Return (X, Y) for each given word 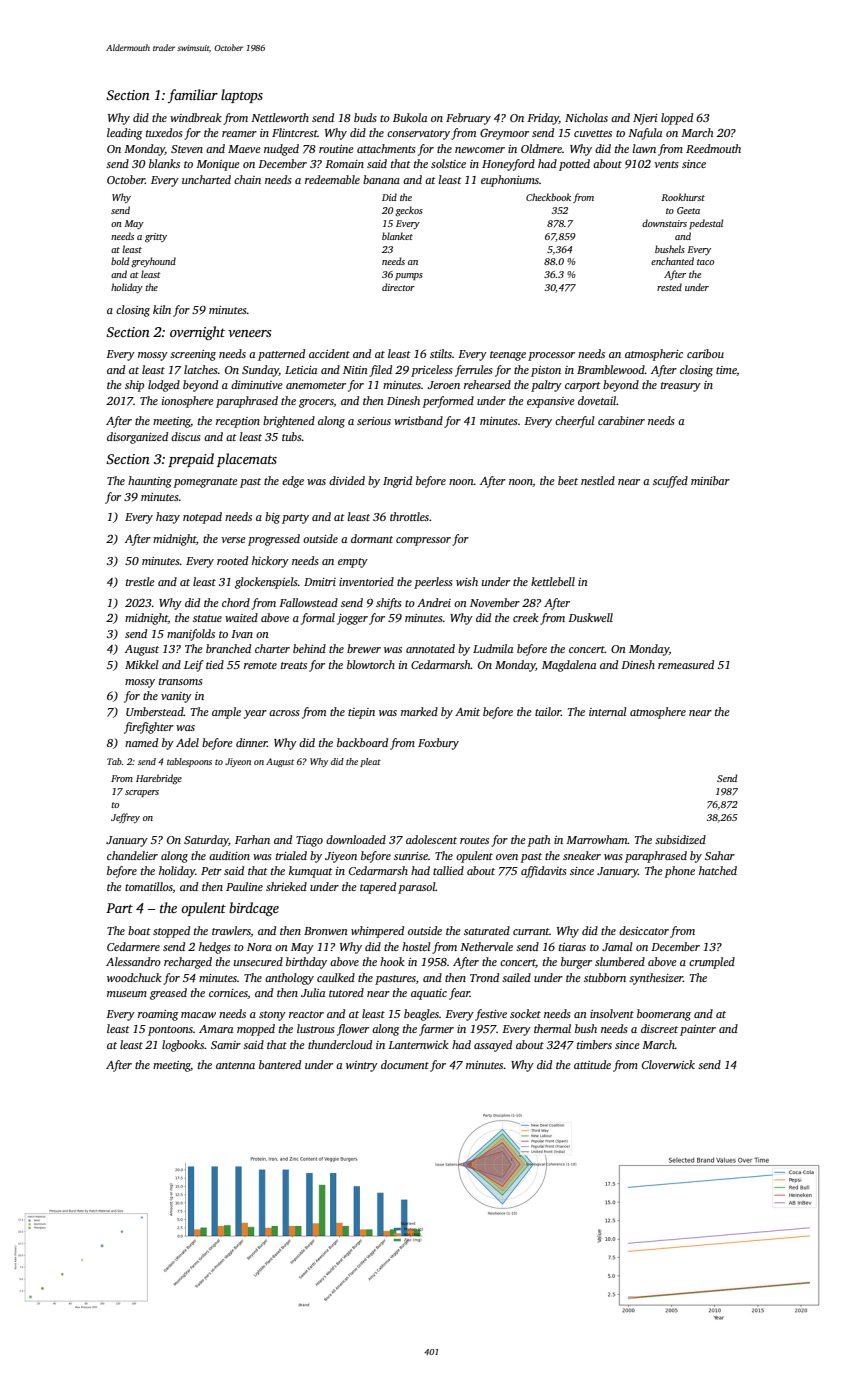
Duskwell (590, 617)
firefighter (149, 728)
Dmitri (320, 582)
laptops (242, 96)
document (405, 1064)
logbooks (183, 1046)
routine (336, 149)
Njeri (645, 119)
